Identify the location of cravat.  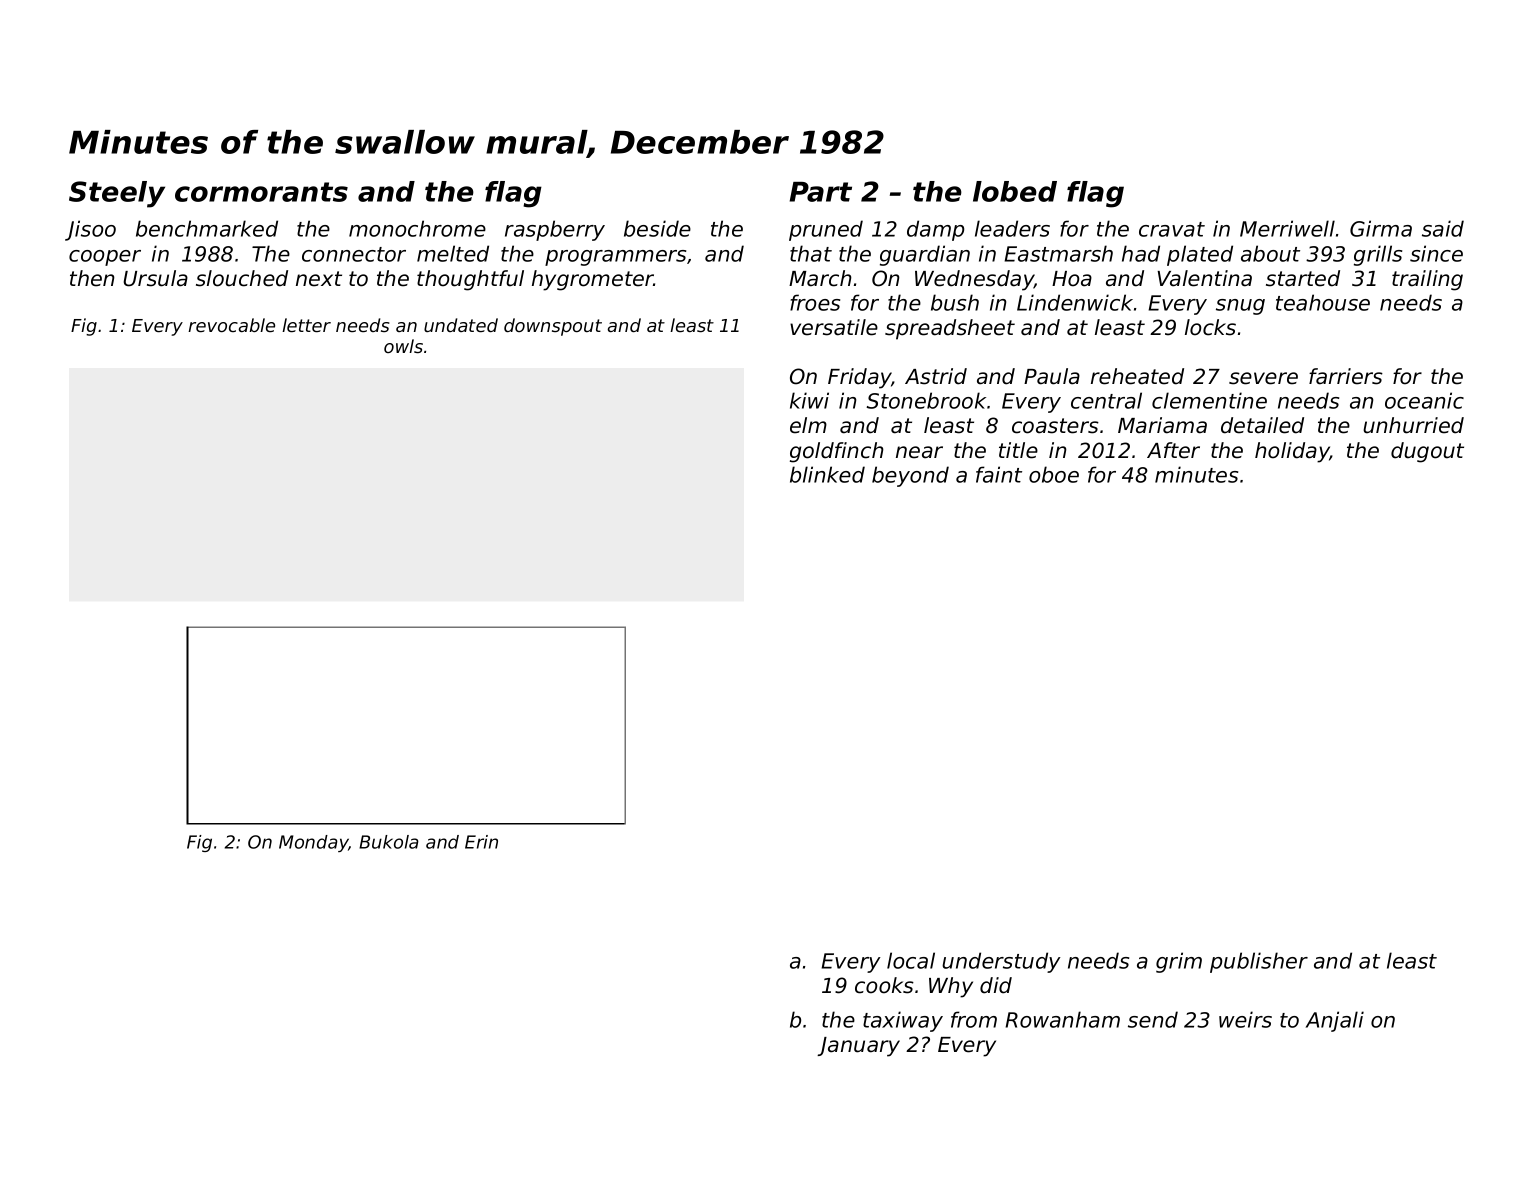
(1172, 229).
